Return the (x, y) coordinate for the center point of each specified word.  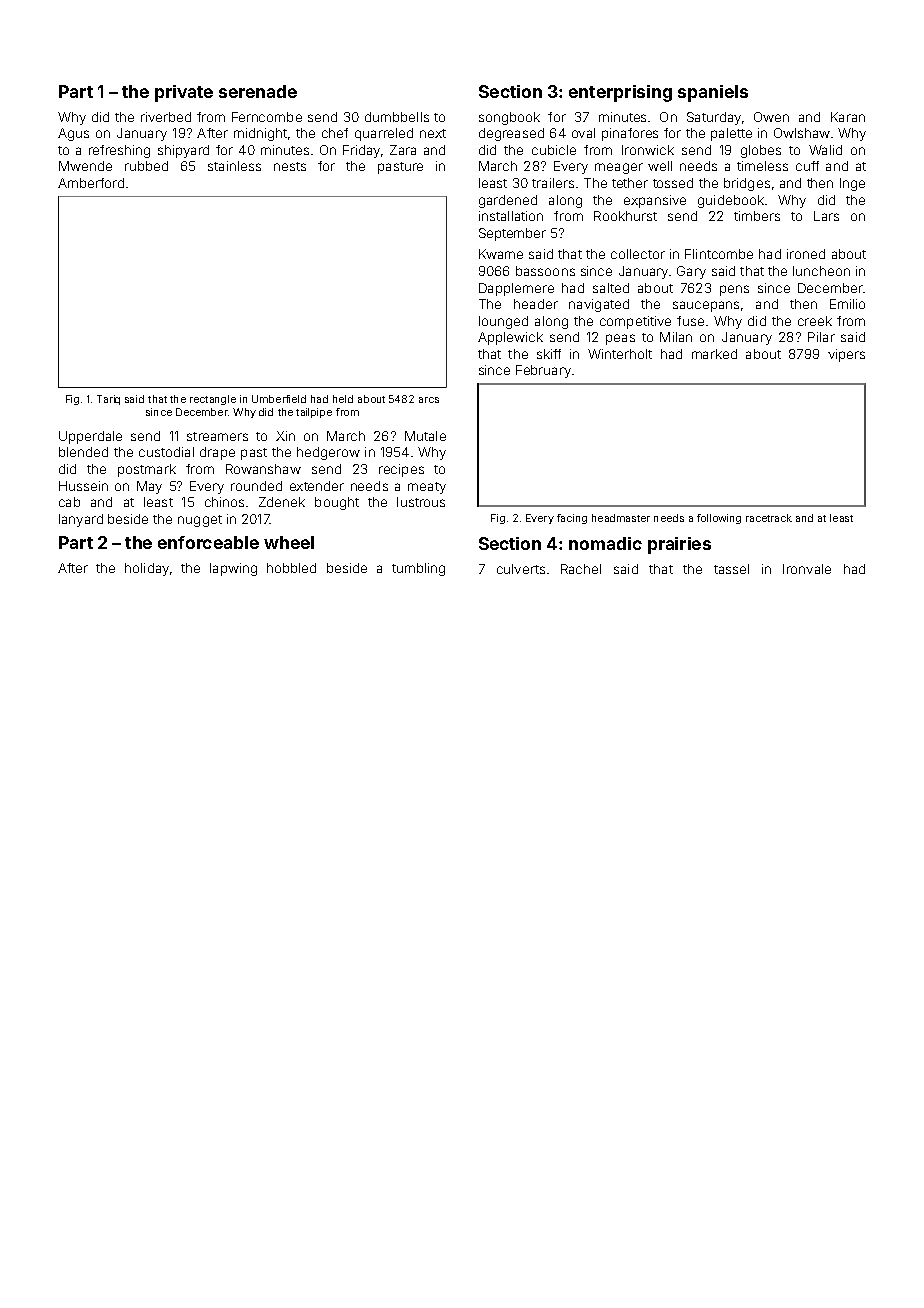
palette (731, 134)
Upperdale (90, 437)
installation (511, 216)
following (719, 519)
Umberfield (279, 399)
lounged (503, 322)
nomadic (605, 543)
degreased (511, 134)
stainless (234, 166)
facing (572, 519)
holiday (147, 569)
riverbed (166, 117)
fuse (690, 321)
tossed (673, 183)
